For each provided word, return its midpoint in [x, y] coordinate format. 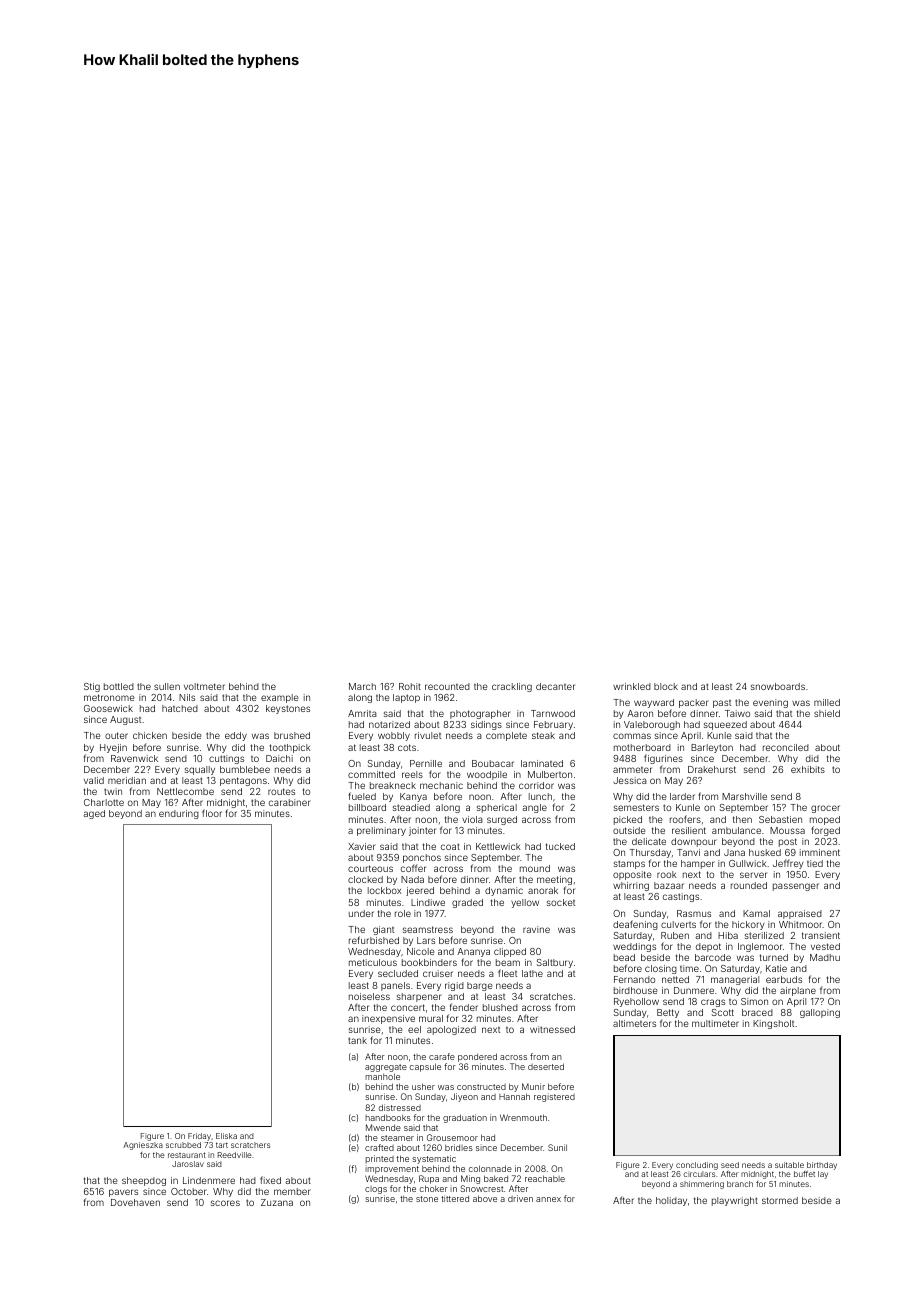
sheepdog [144, 1181]
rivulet [428, 735]
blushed [500, 1007]
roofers [685, 819]
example [280, 698]
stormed [780, 1200]
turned [774, 957]
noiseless [369, 996]
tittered [455, 1198]
